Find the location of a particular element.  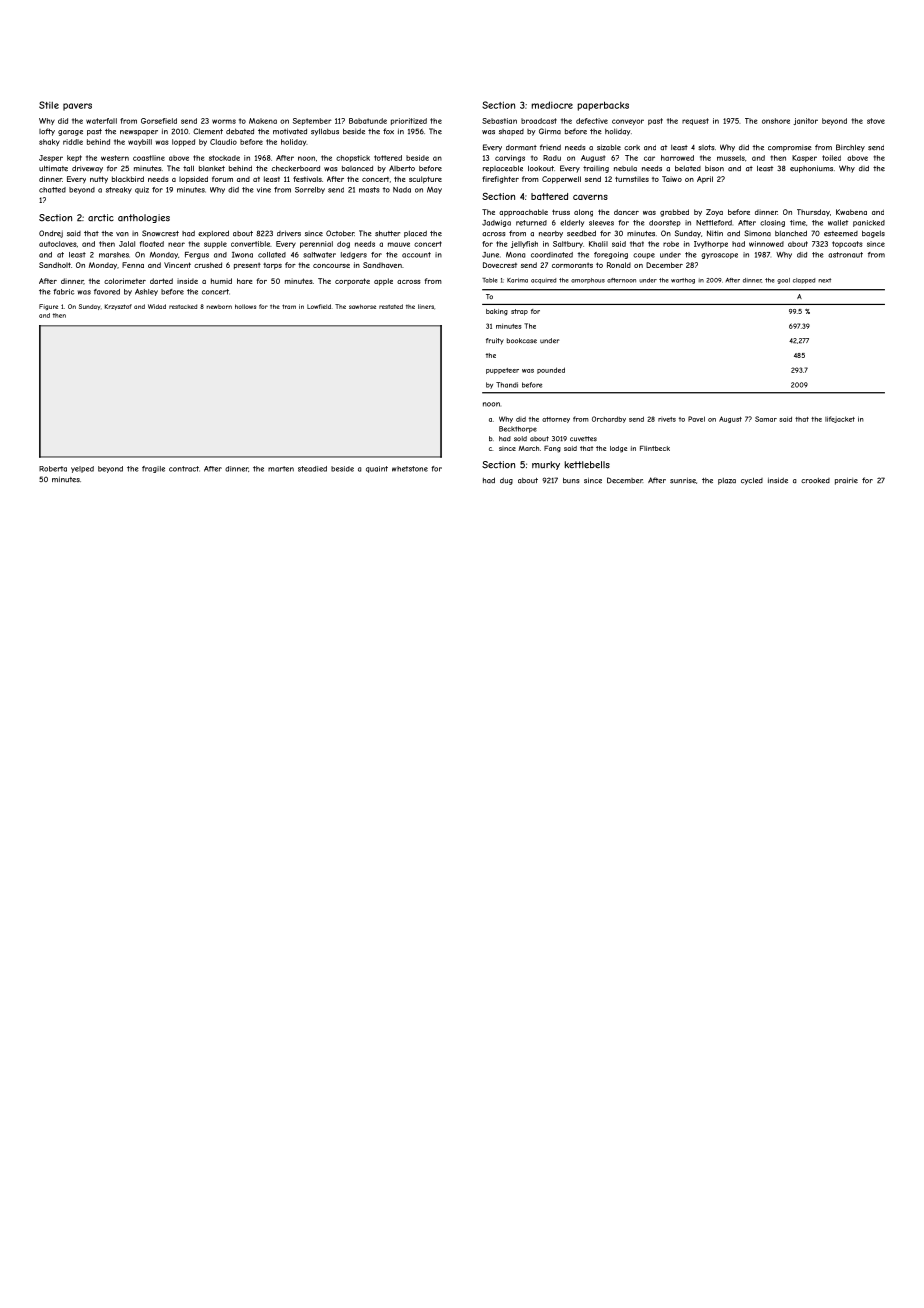

amorphous is located at coordinates (588, 281).
